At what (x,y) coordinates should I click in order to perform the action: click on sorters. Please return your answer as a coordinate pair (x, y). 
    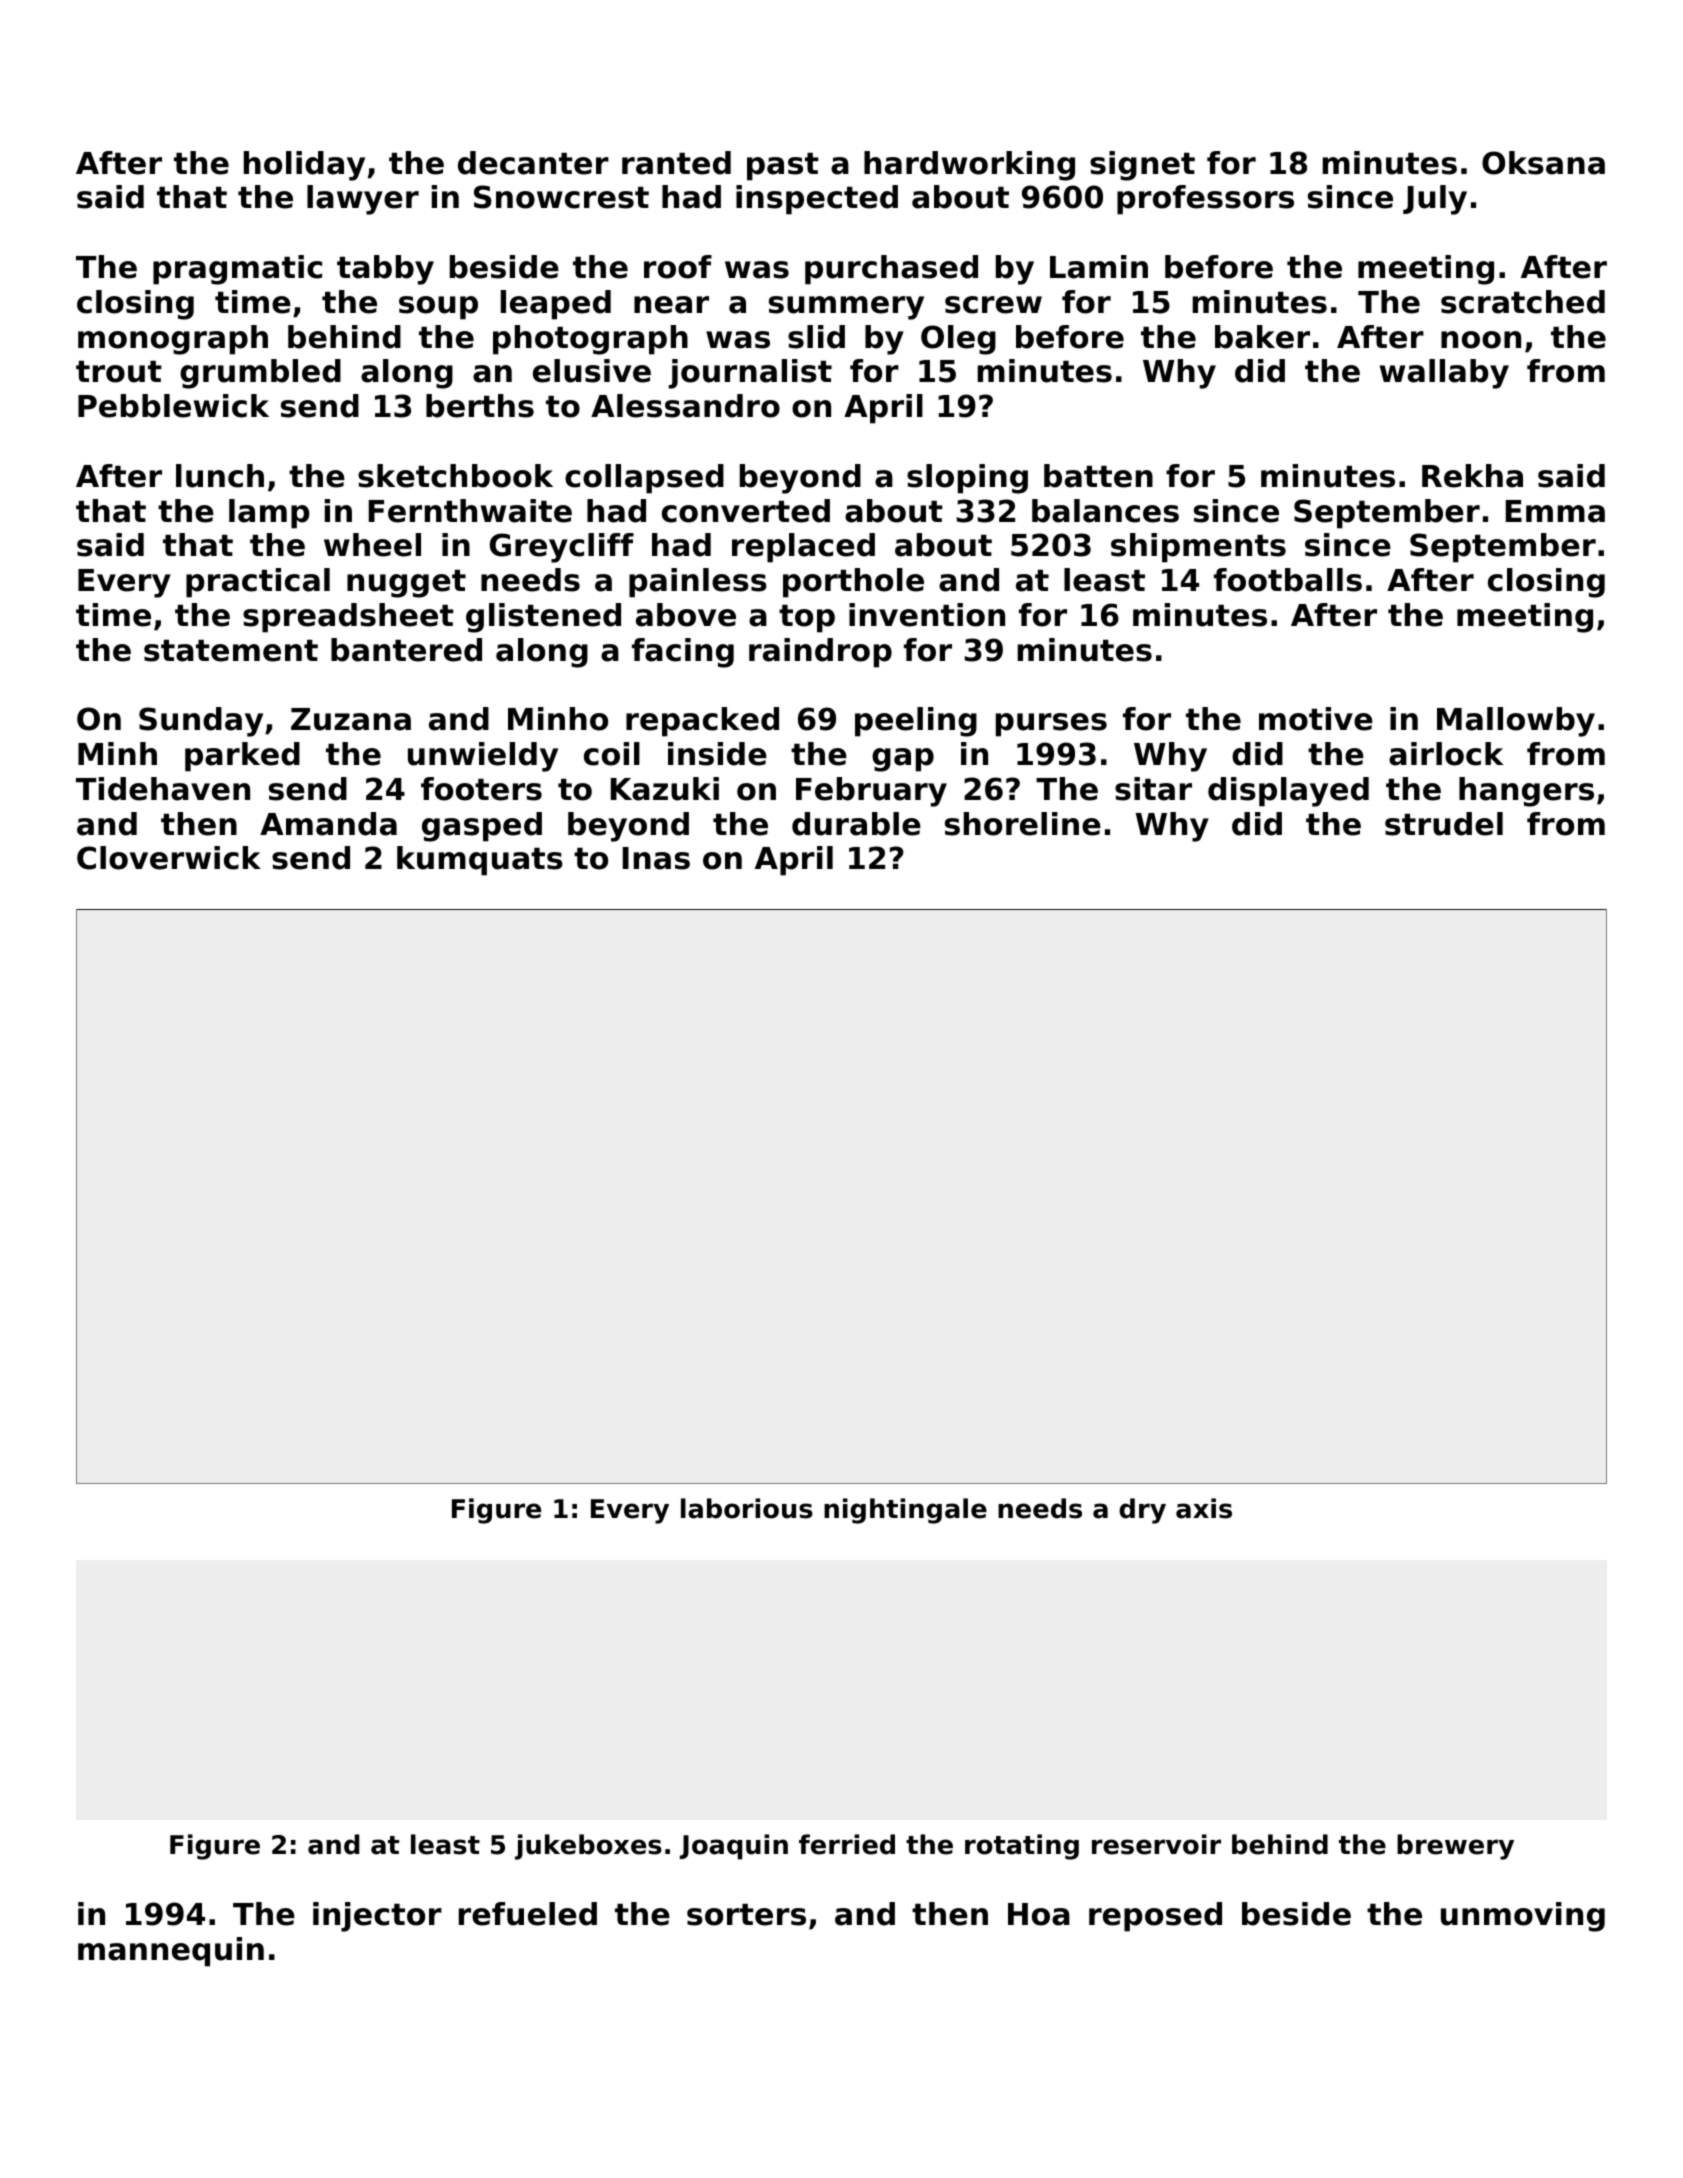
    Looking at the image, I should click on (746, 1915).
